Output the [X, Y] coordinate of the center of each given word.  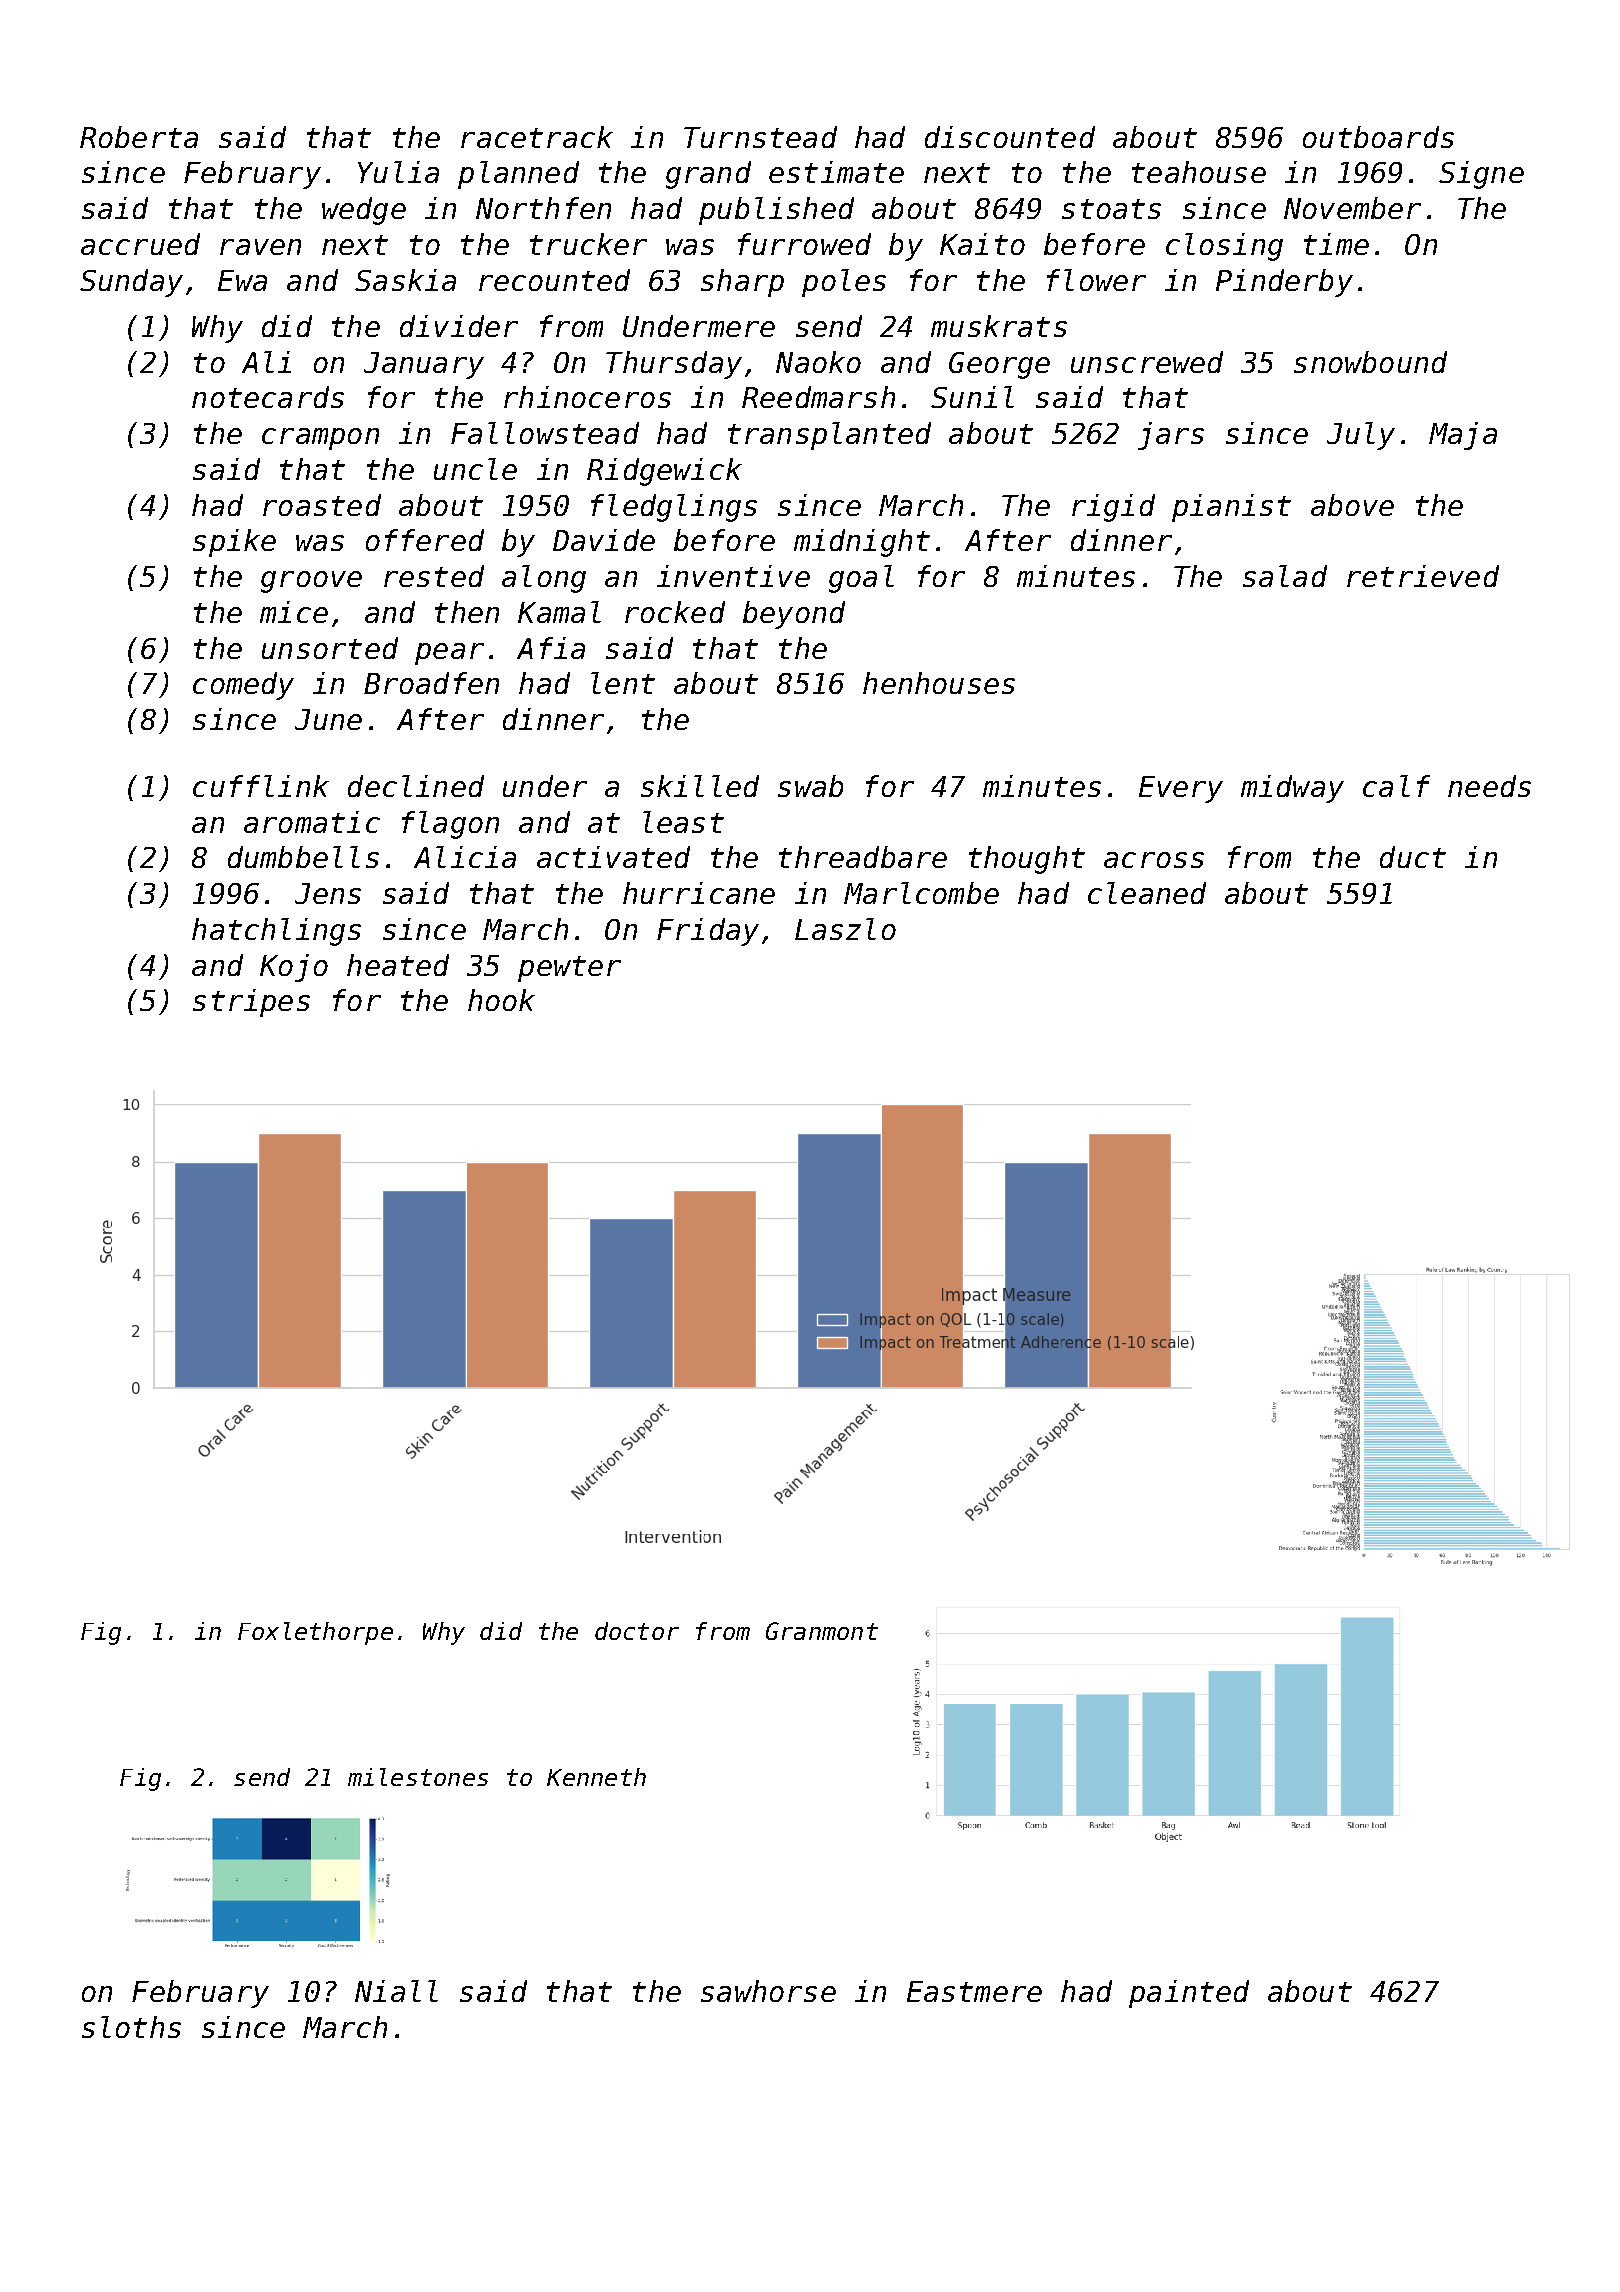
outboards [1378, 137]
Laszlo [845, 929]
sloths [131, 2027]
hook [501, 1000]
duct [1413, 857]
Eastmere [974, 1991]
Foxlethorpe [315, 1633]
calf [1396, 786]
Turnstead [760, 137]
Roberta [139, 137]
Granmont [822, 1631]
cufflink [261, 786]
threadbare [863, 857]
